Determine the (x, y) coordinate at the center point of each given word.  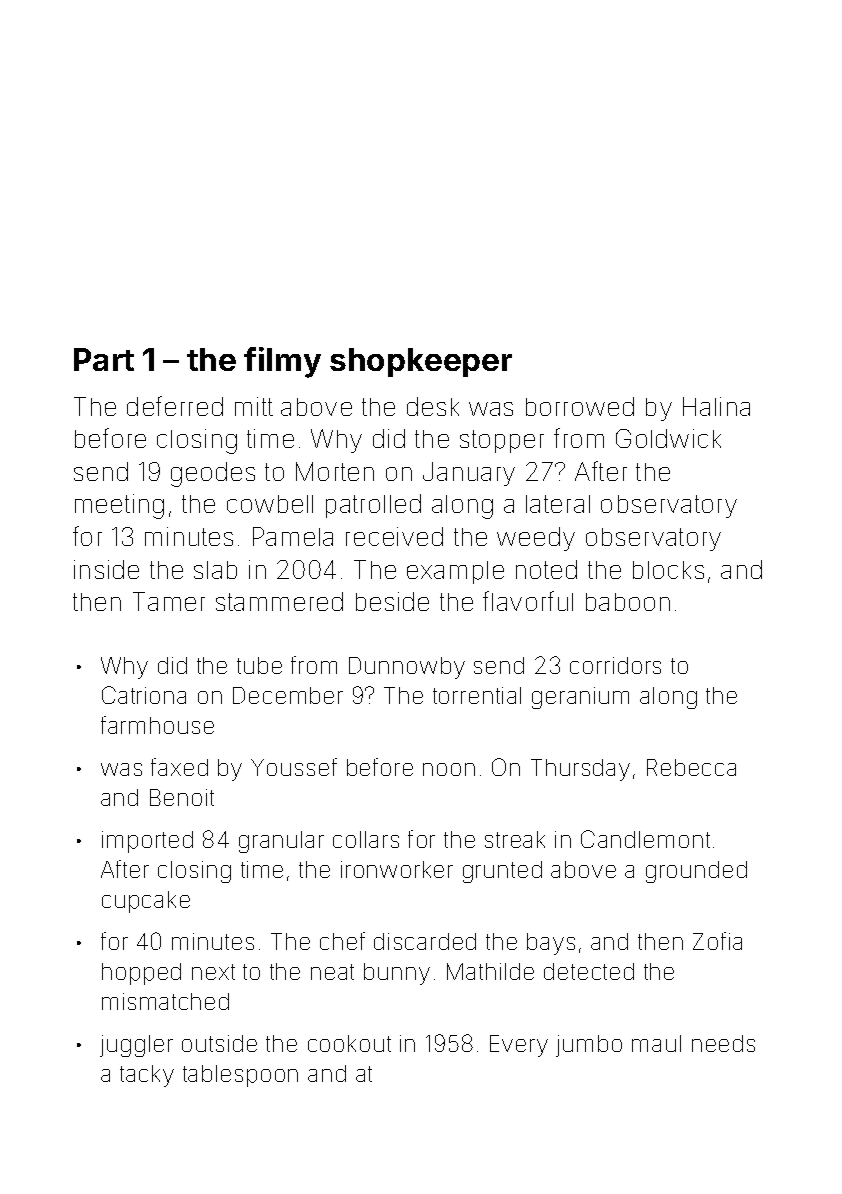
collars (366, 839)
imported (147, 842)
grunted (502, 872)
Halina (716, 406)
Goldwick (668, 438)
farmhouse (157, 725)
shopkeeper (421, 362)
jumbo (589, 1046)
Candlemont (645, 839)
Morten (335, 471)
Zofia (717, 941)
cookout (349, 1043)
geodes (213, 474)
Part (104, 359)
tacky (147, 1076)
